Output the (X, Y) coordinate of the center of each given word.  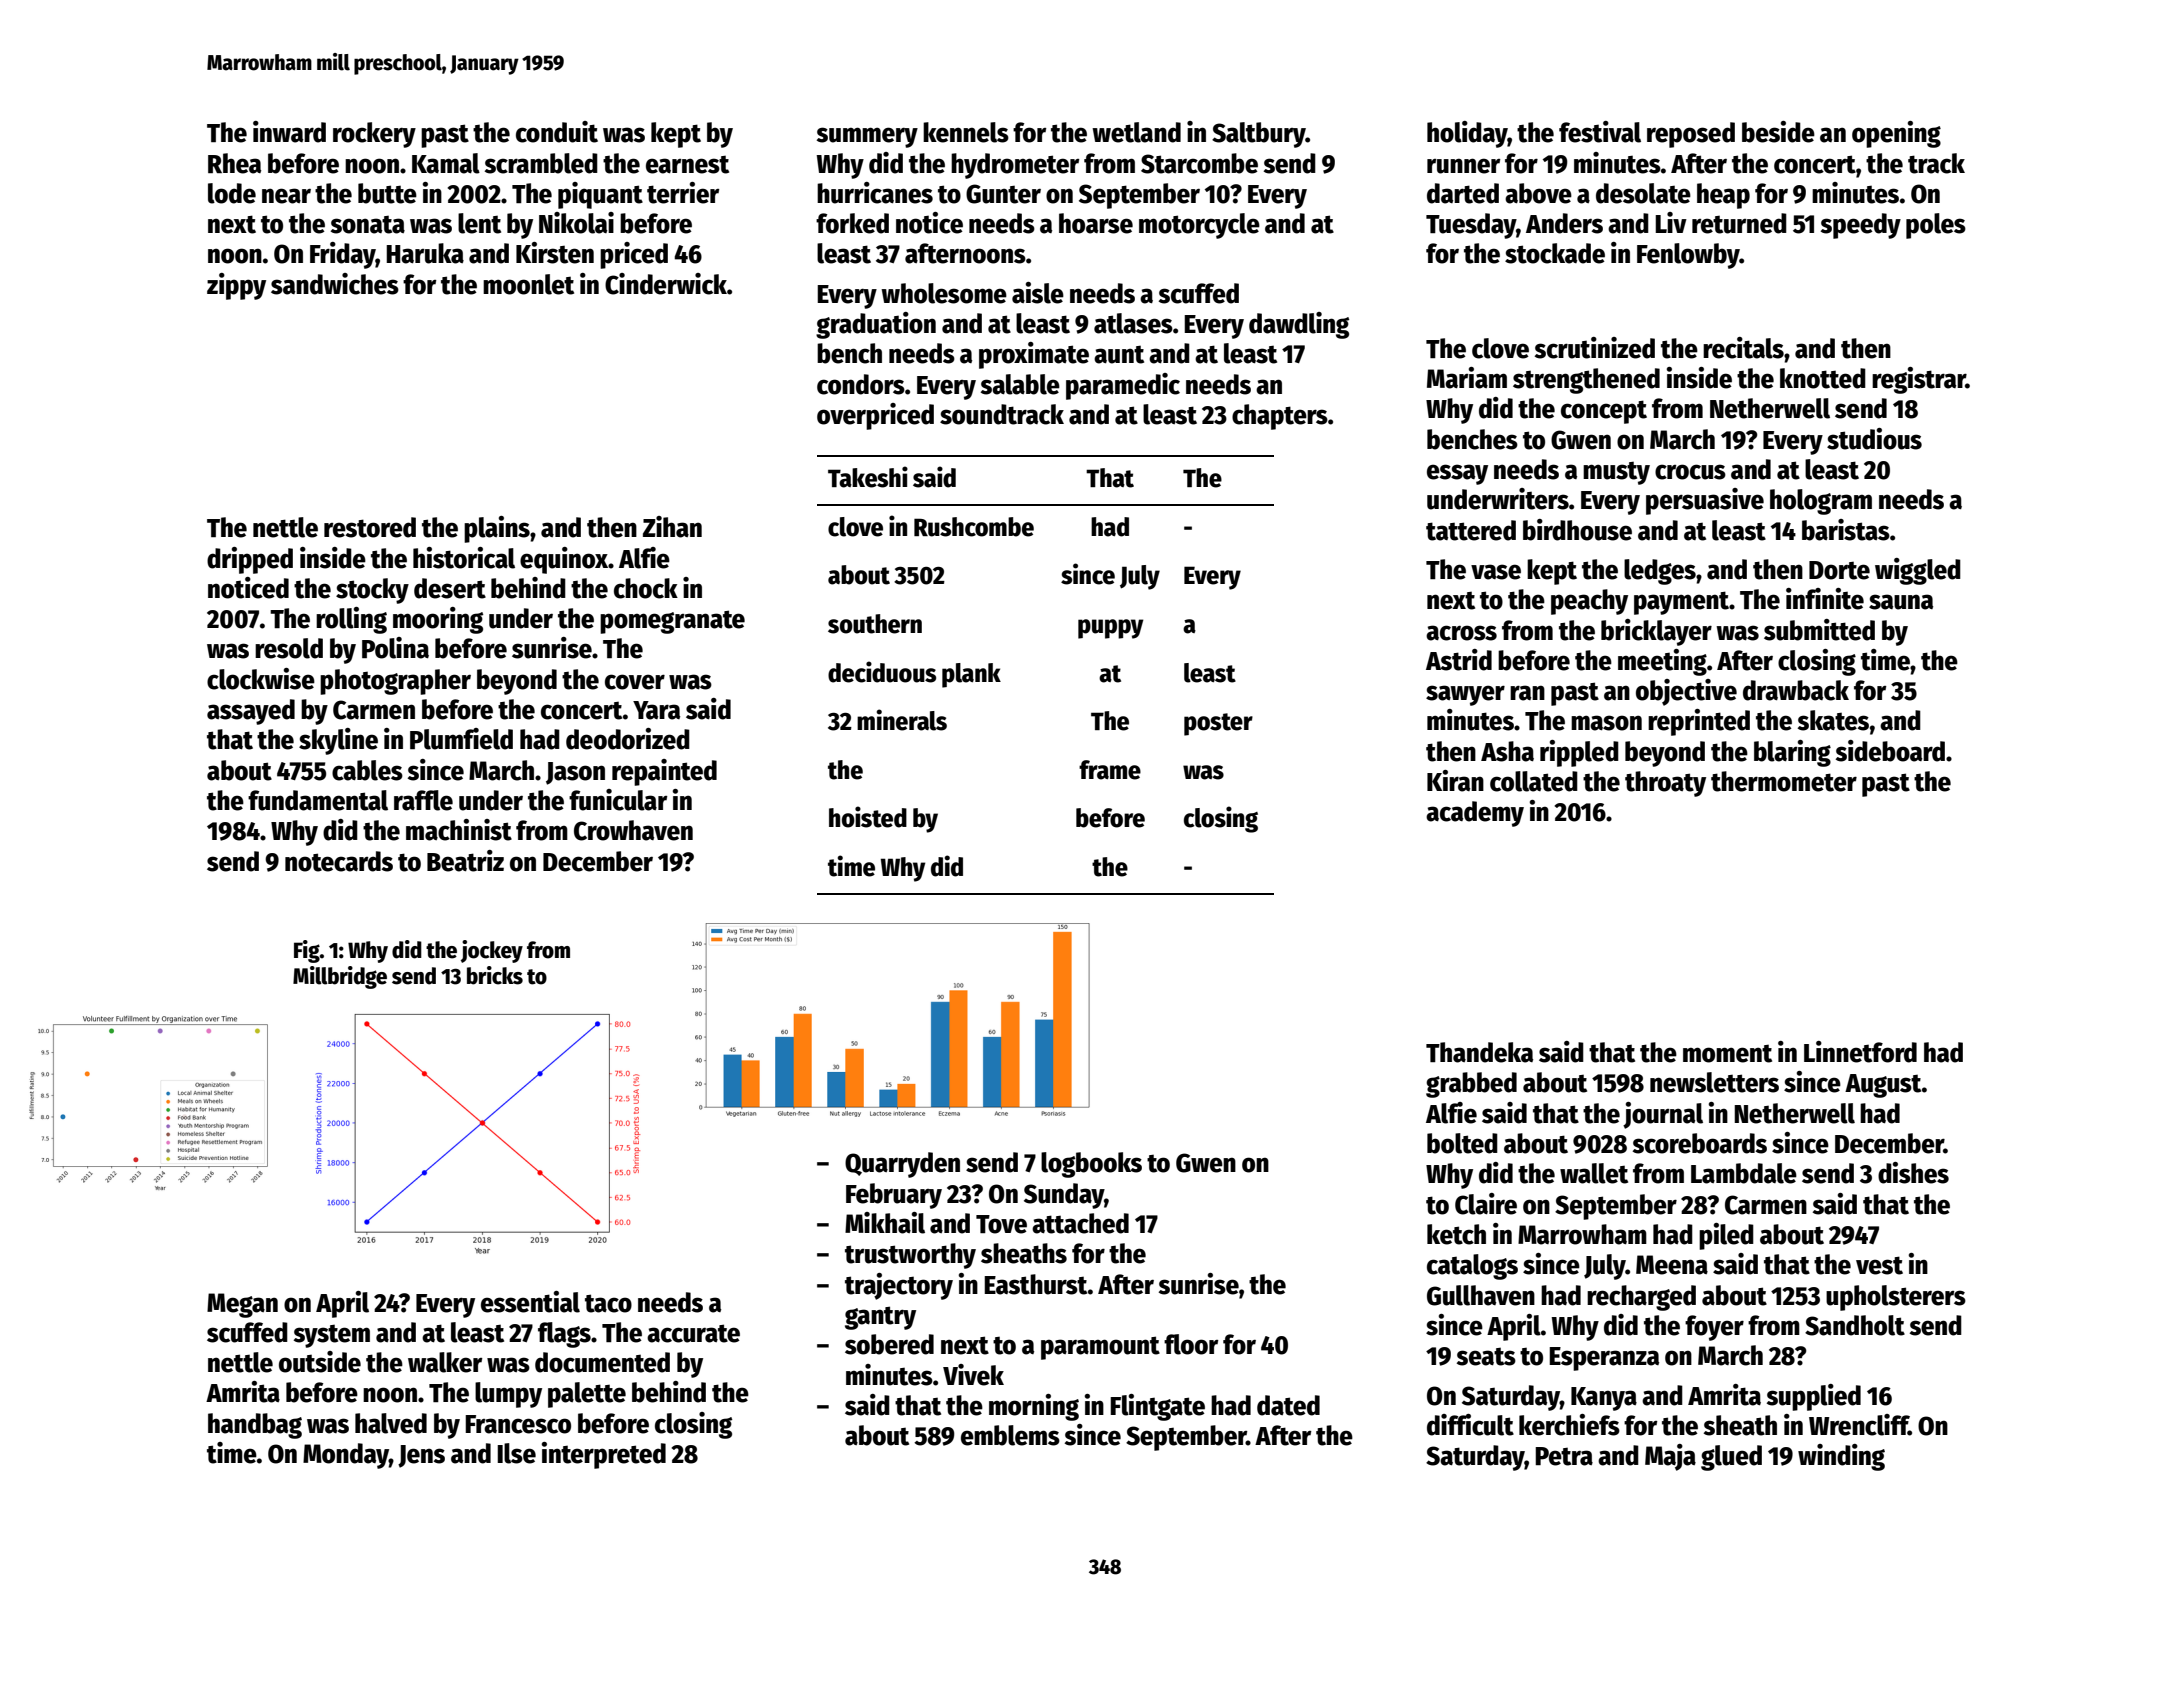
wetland (1136, 132)
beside (1778, 132)
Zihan (672, 527)
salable (1020, 384)
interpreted (604, 1455)
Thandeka (1479, 1052)
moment (1727, 1054)
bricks (495, 975)
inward (289, 132)
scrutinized (1595, 348)
